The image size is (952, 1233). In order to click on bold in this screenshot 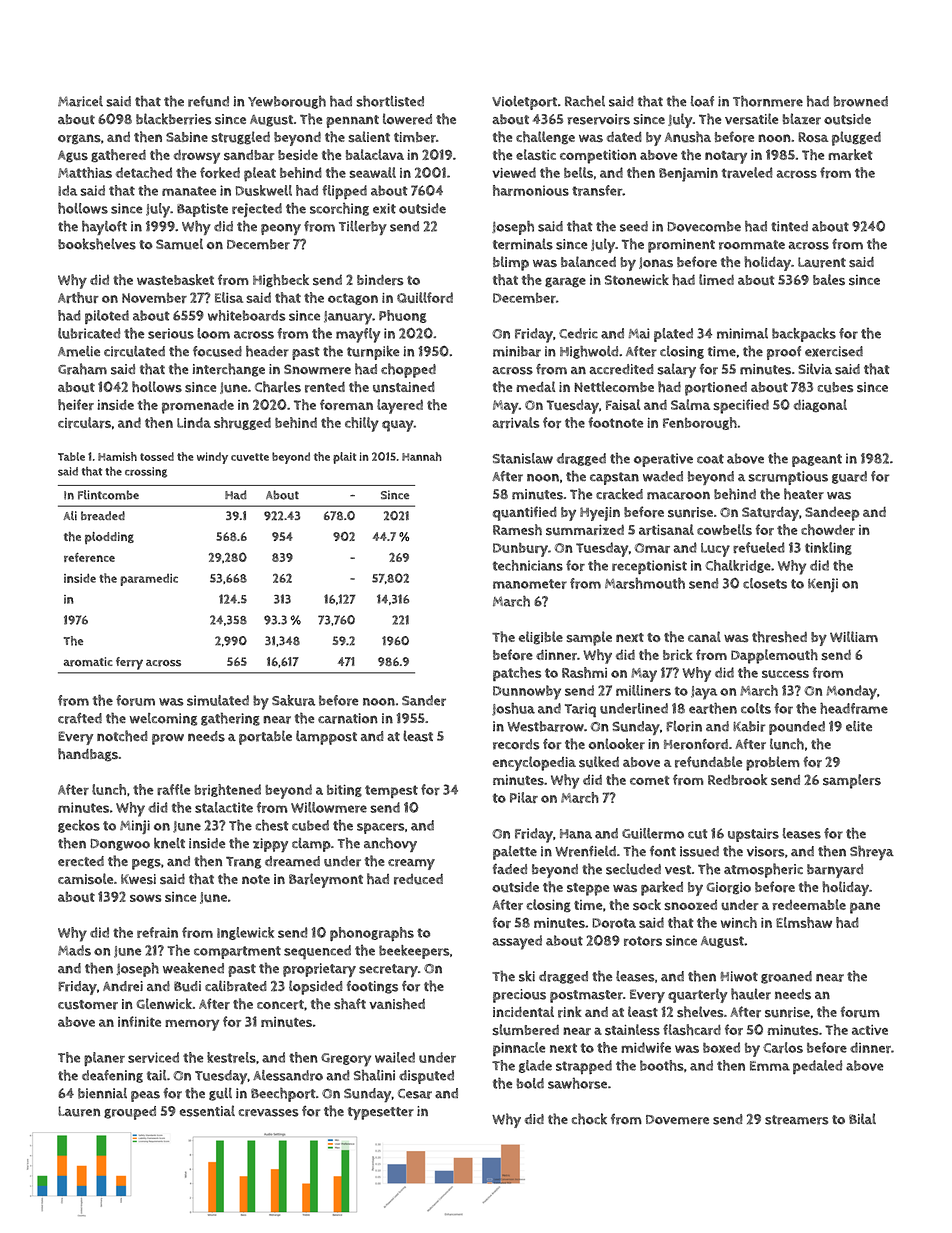, I will do `click(530, 1083)`.
